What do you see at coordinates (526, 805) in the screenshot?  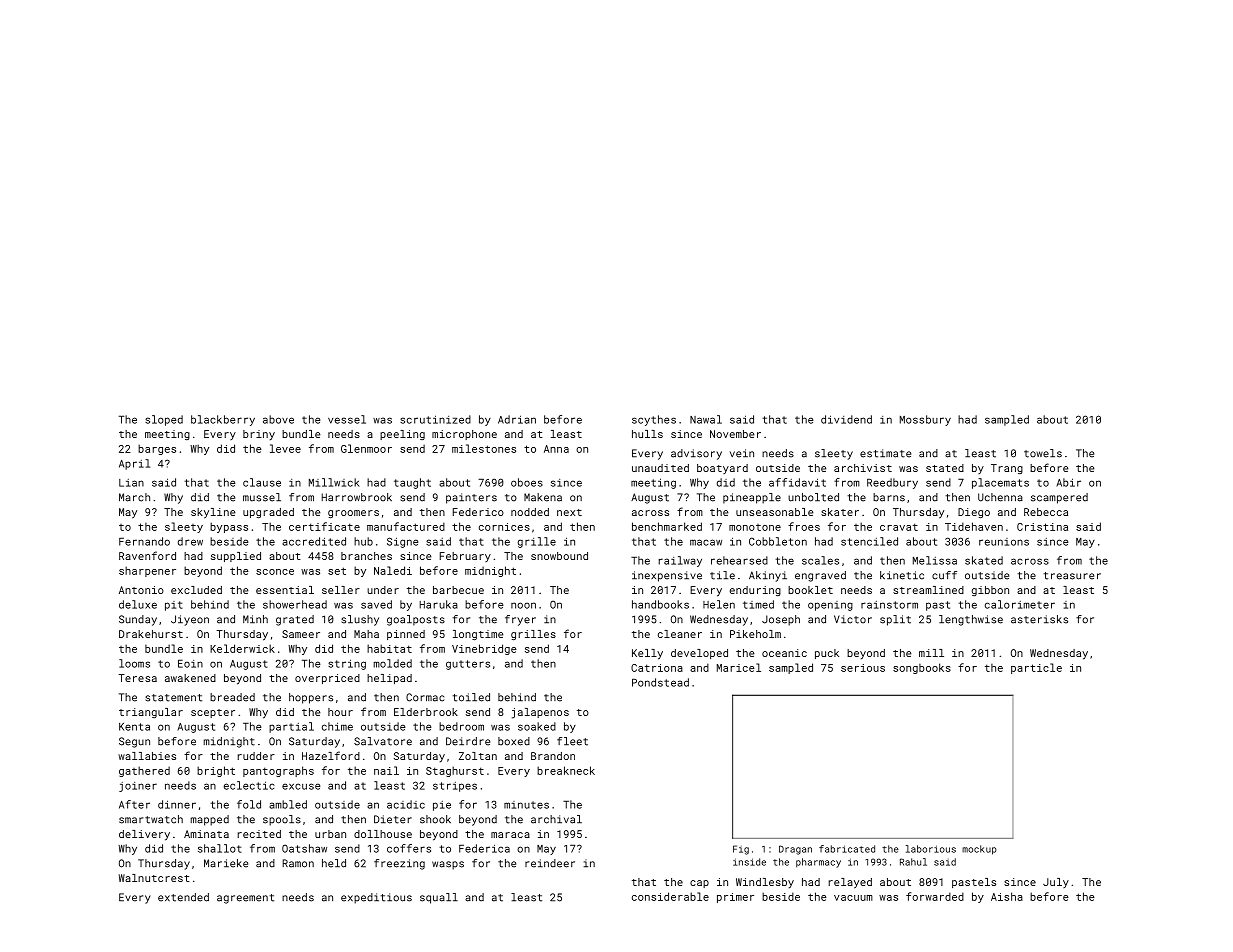 I see `minutes` at bounding box center [526, 805].
